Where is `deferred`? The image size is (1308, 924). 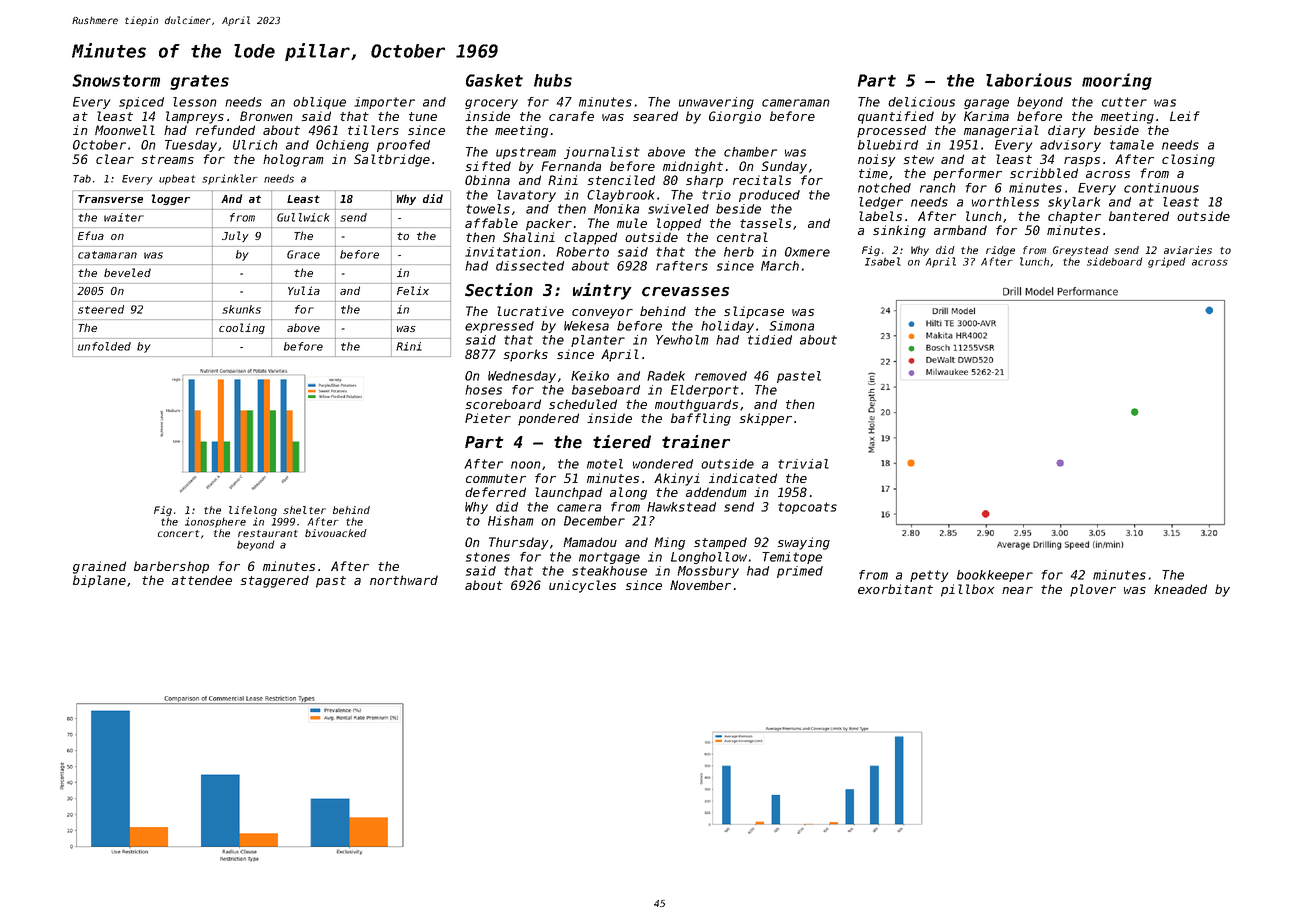 deferred is located at coordinates (495, 492).
